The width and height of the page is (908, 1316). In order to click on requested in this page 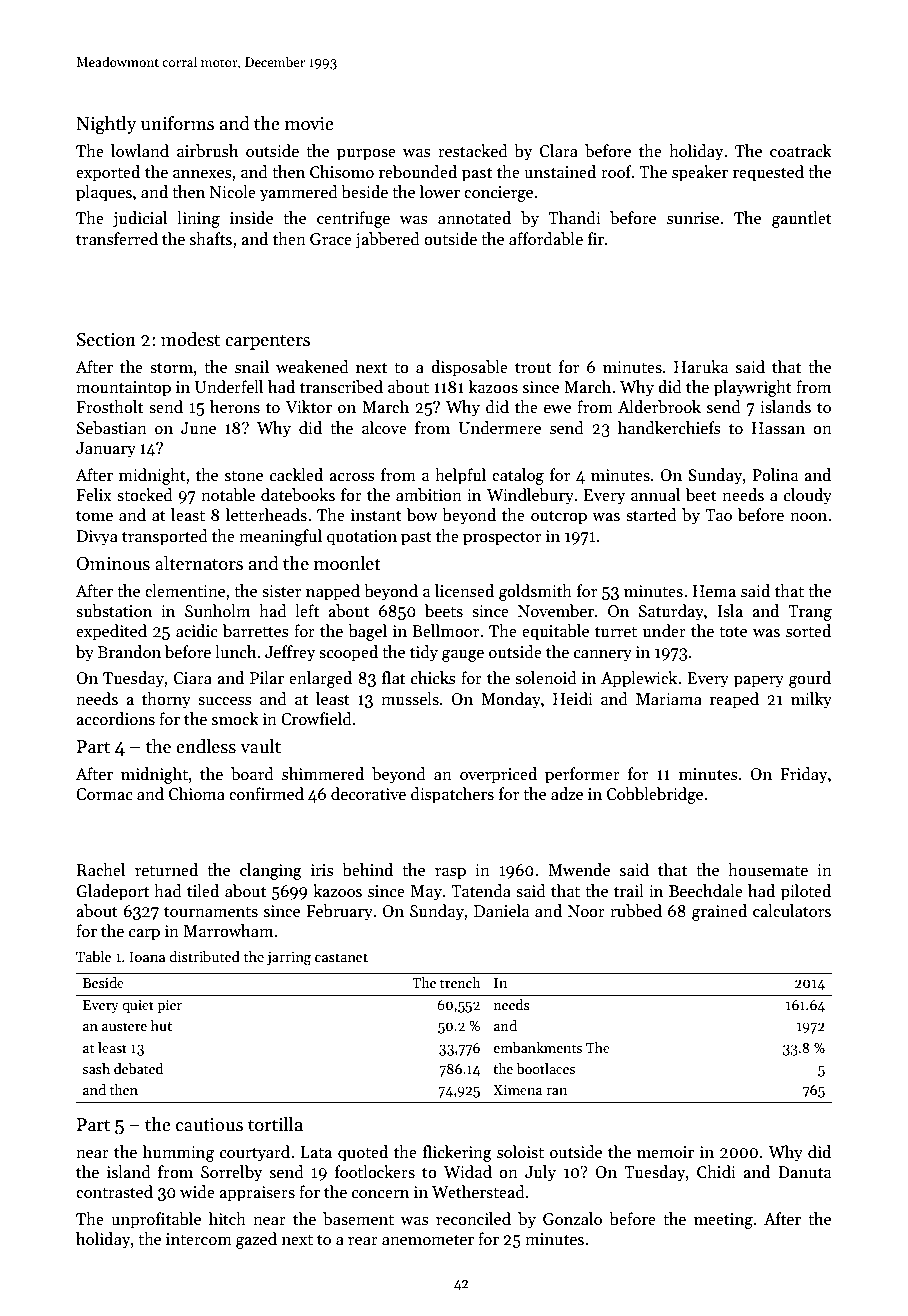, I will do `click(768, 173)`.
